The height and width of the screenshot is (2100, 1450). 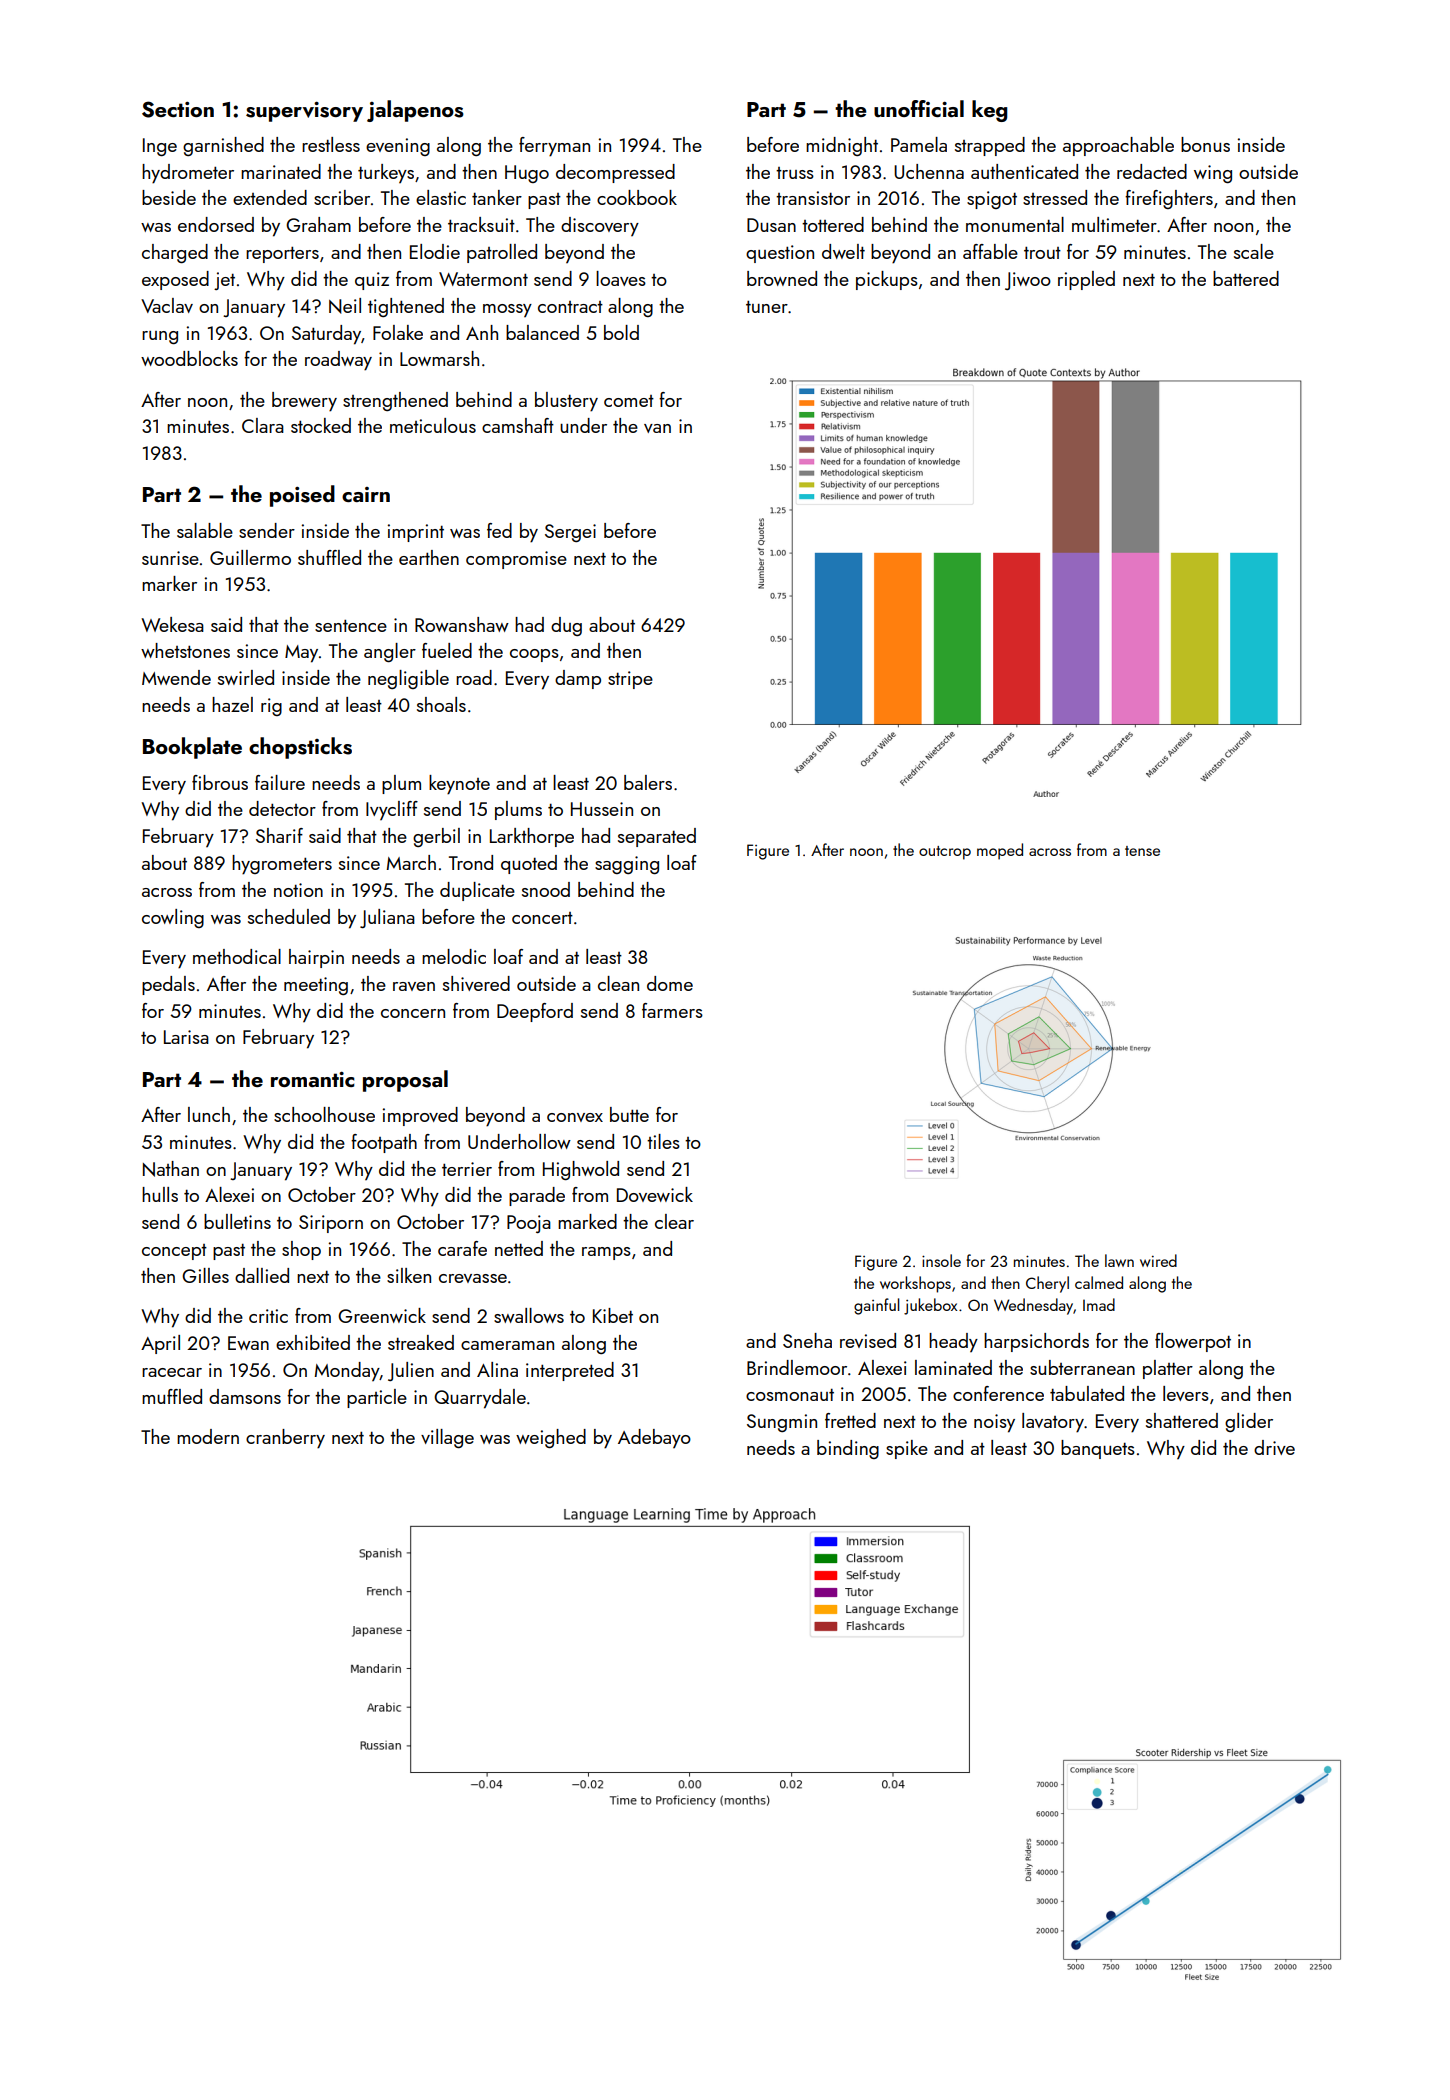 I want to click on tense, so click(x=1142, y=851).
